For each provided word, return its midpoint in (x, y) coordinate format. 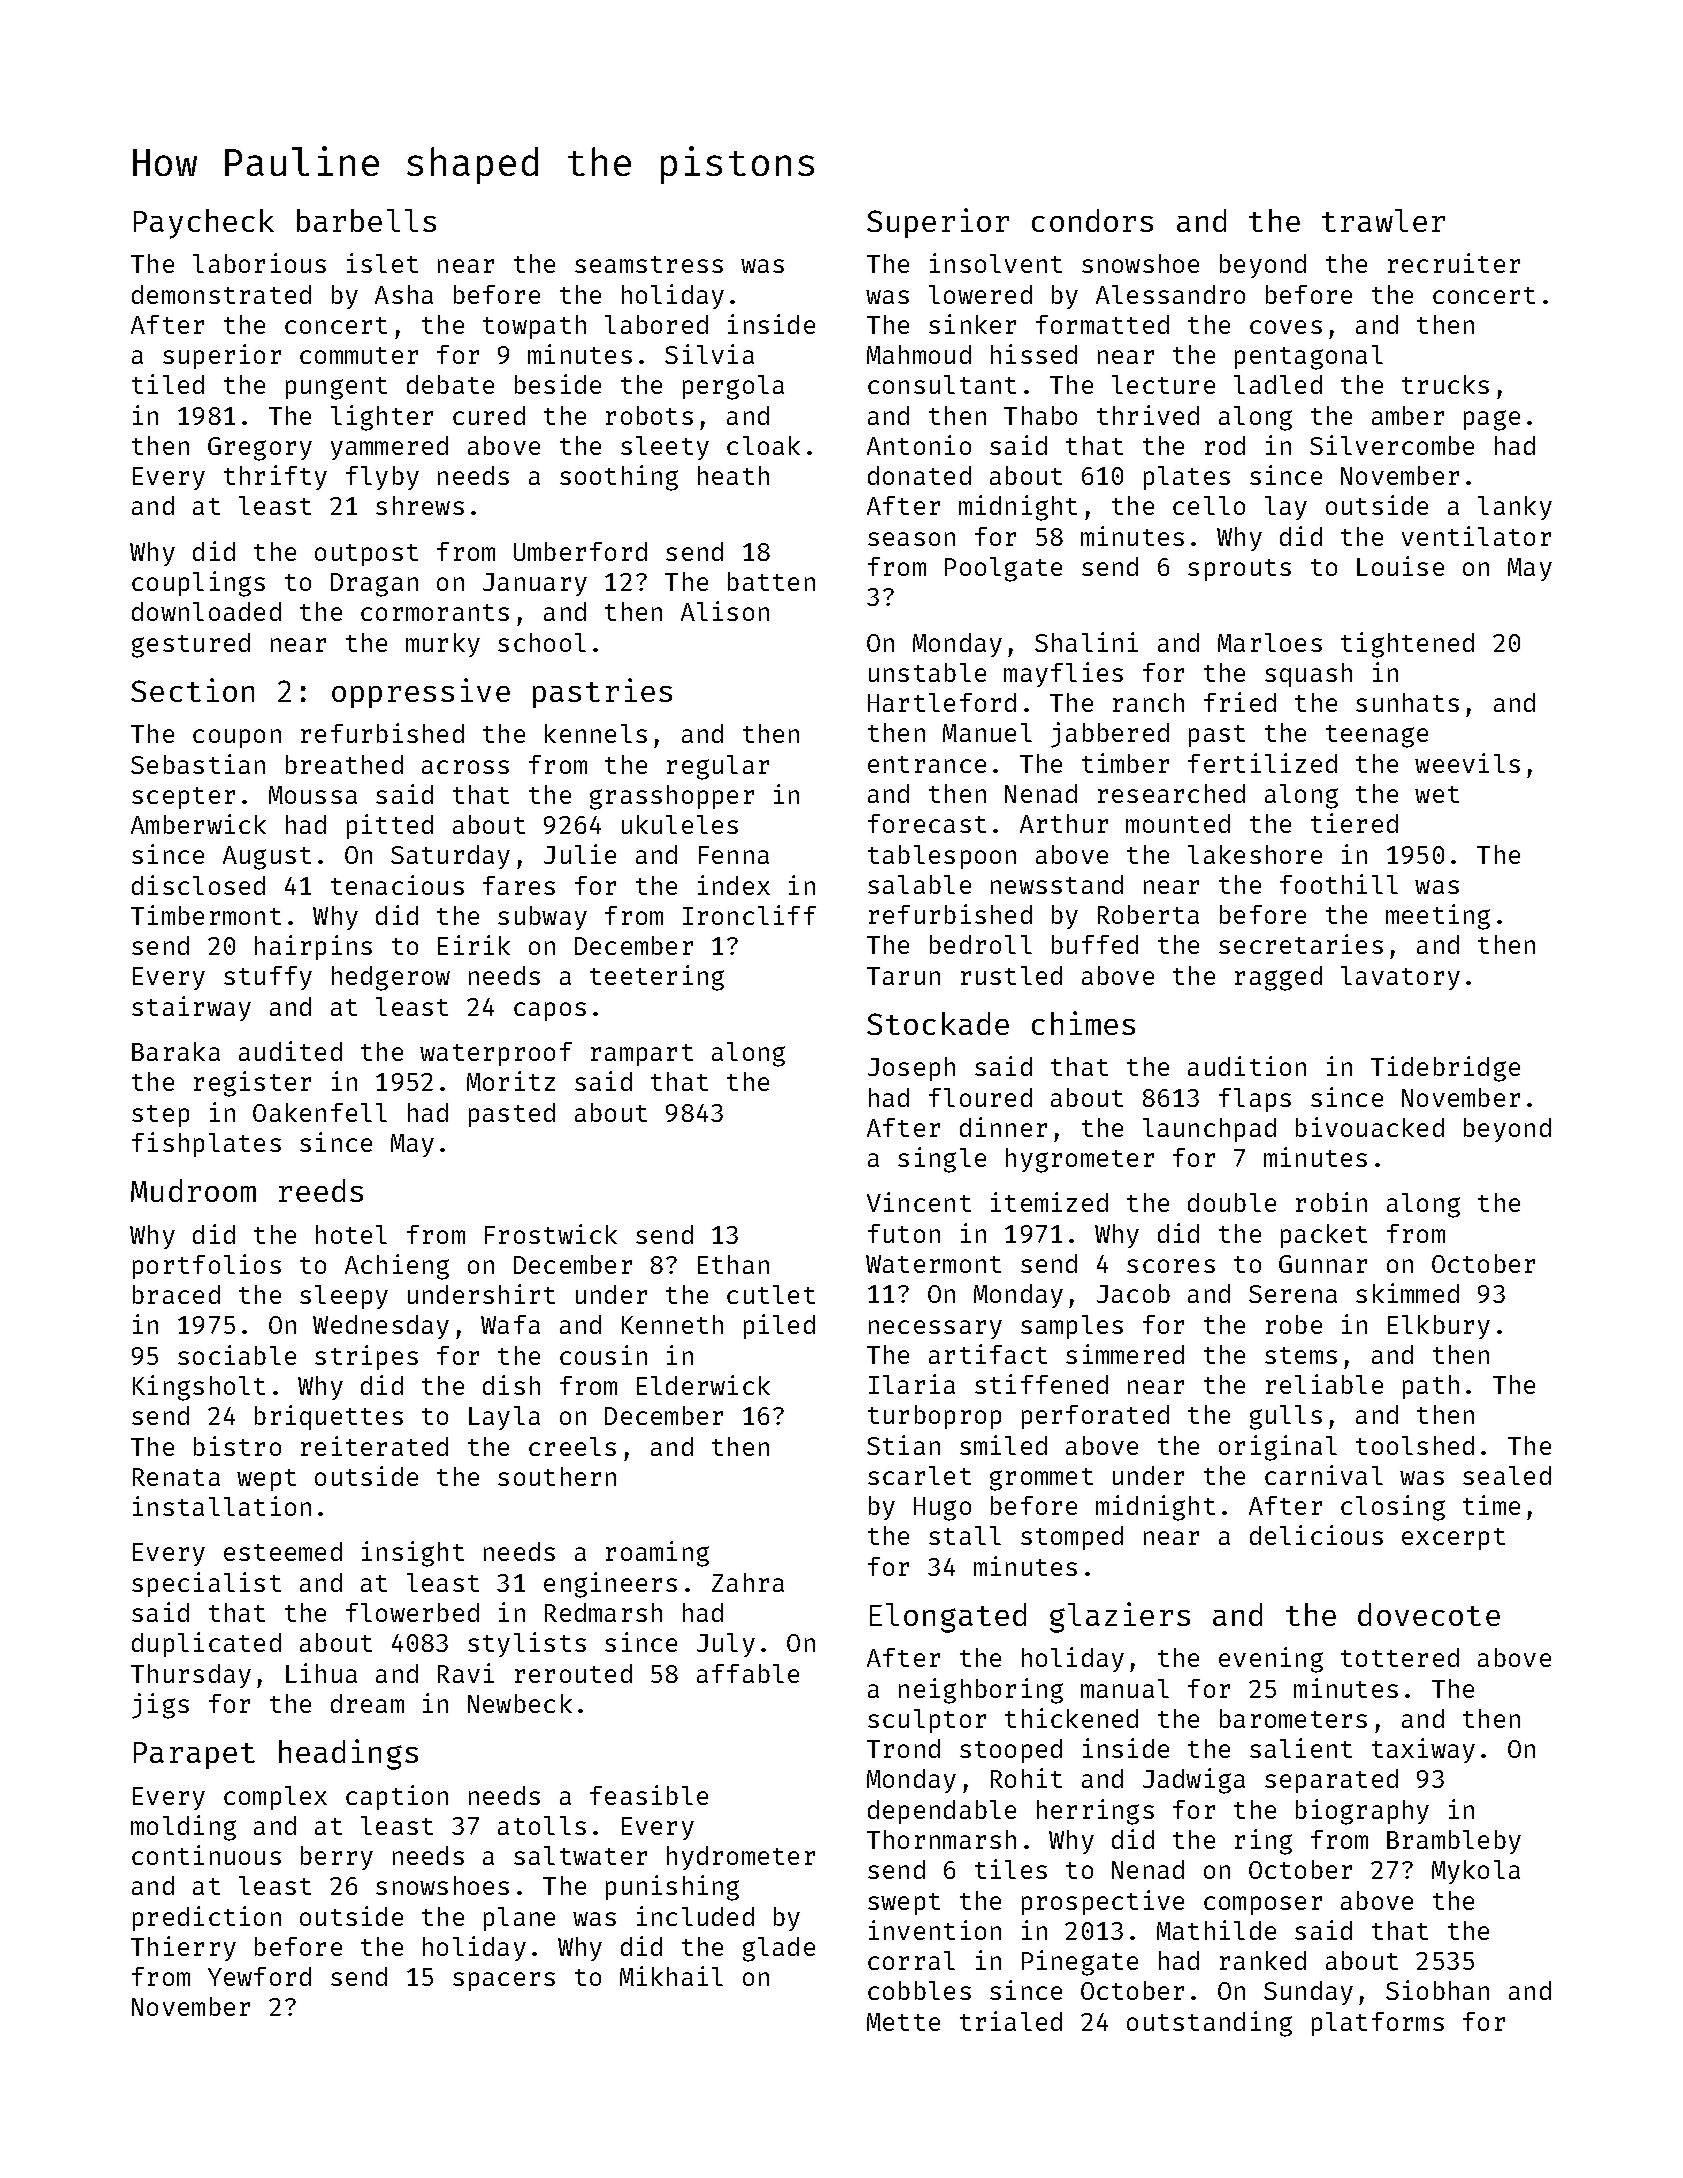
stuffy (268, 978)
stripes (366, 1357)
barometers (1293, 1718)
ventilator (1476, 536)
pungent (336, 388)
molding (183, 1828)
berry (337, 1858)
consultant (942, 384)
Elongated (948, 1618)
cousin (603, 1355)
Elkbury (1439, 1327)
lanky (1515, 508)
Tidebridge (1445, 1069)
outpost (366, 555)
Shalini (1086, 642)
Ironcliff (749, 915)
